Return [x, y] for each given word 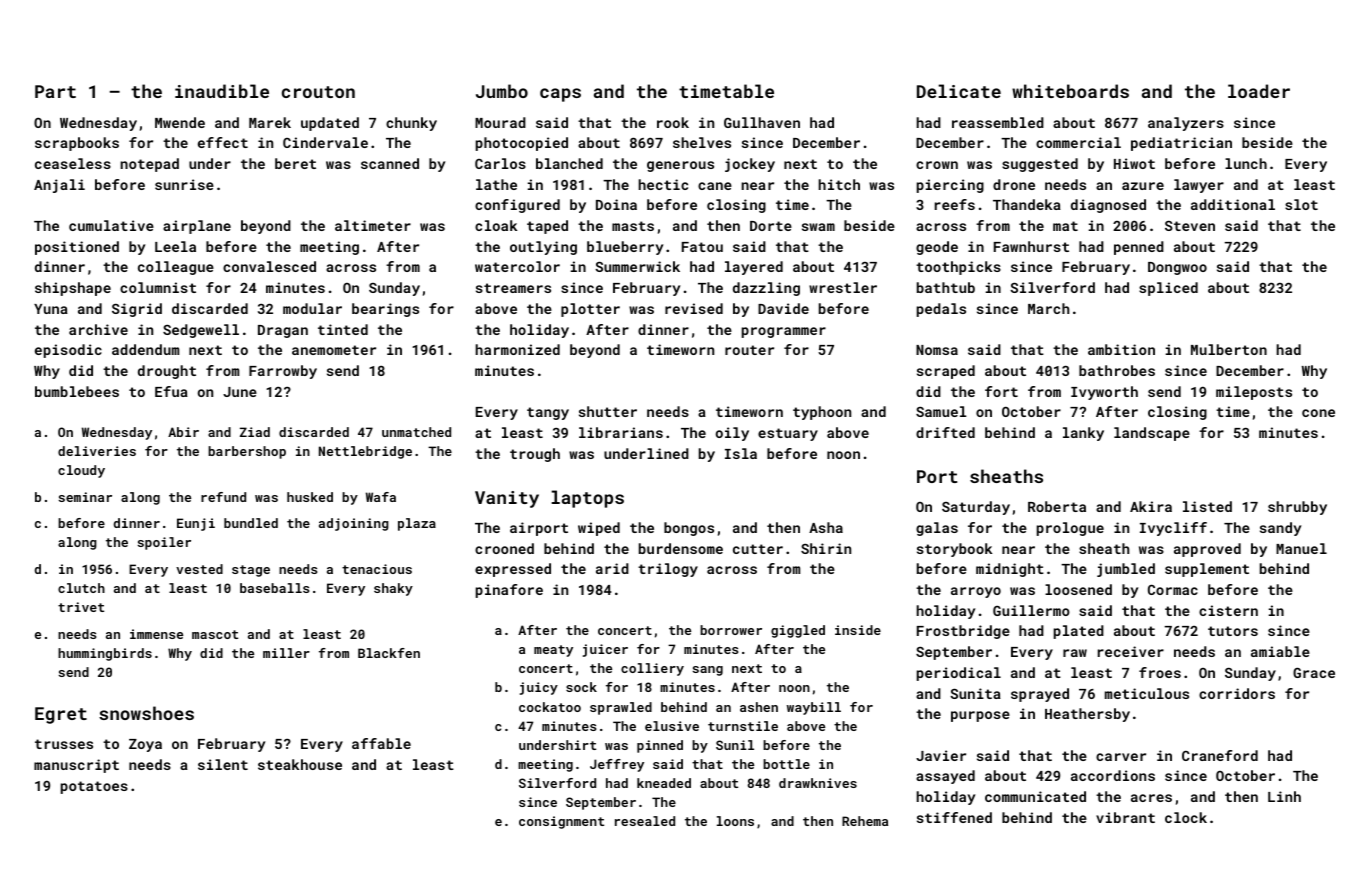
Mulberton [1229, 349]
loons [735, 821]
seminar [85, 497]
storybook [954, 550]
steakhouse [300, 764]
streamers [513, 288]
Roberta [1057, 506]
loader [1259, 91]
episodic [68, 351]
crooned [504, 548]
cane [715, 186]
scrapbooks [77, 144]
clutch [81, 588]
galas [937, 529]
